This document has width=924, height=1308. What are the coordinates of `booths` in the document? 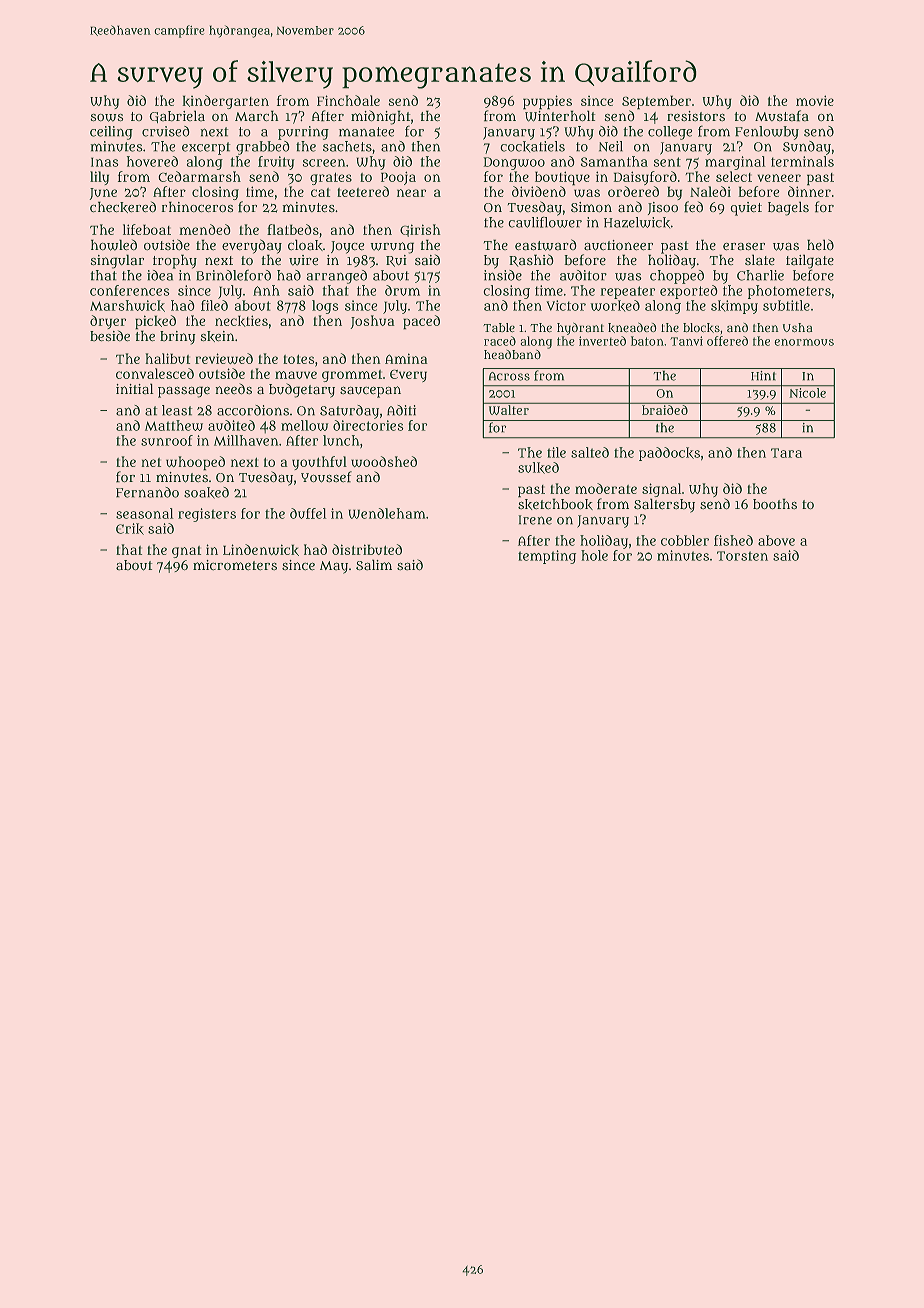 It's located at (775, 504).
